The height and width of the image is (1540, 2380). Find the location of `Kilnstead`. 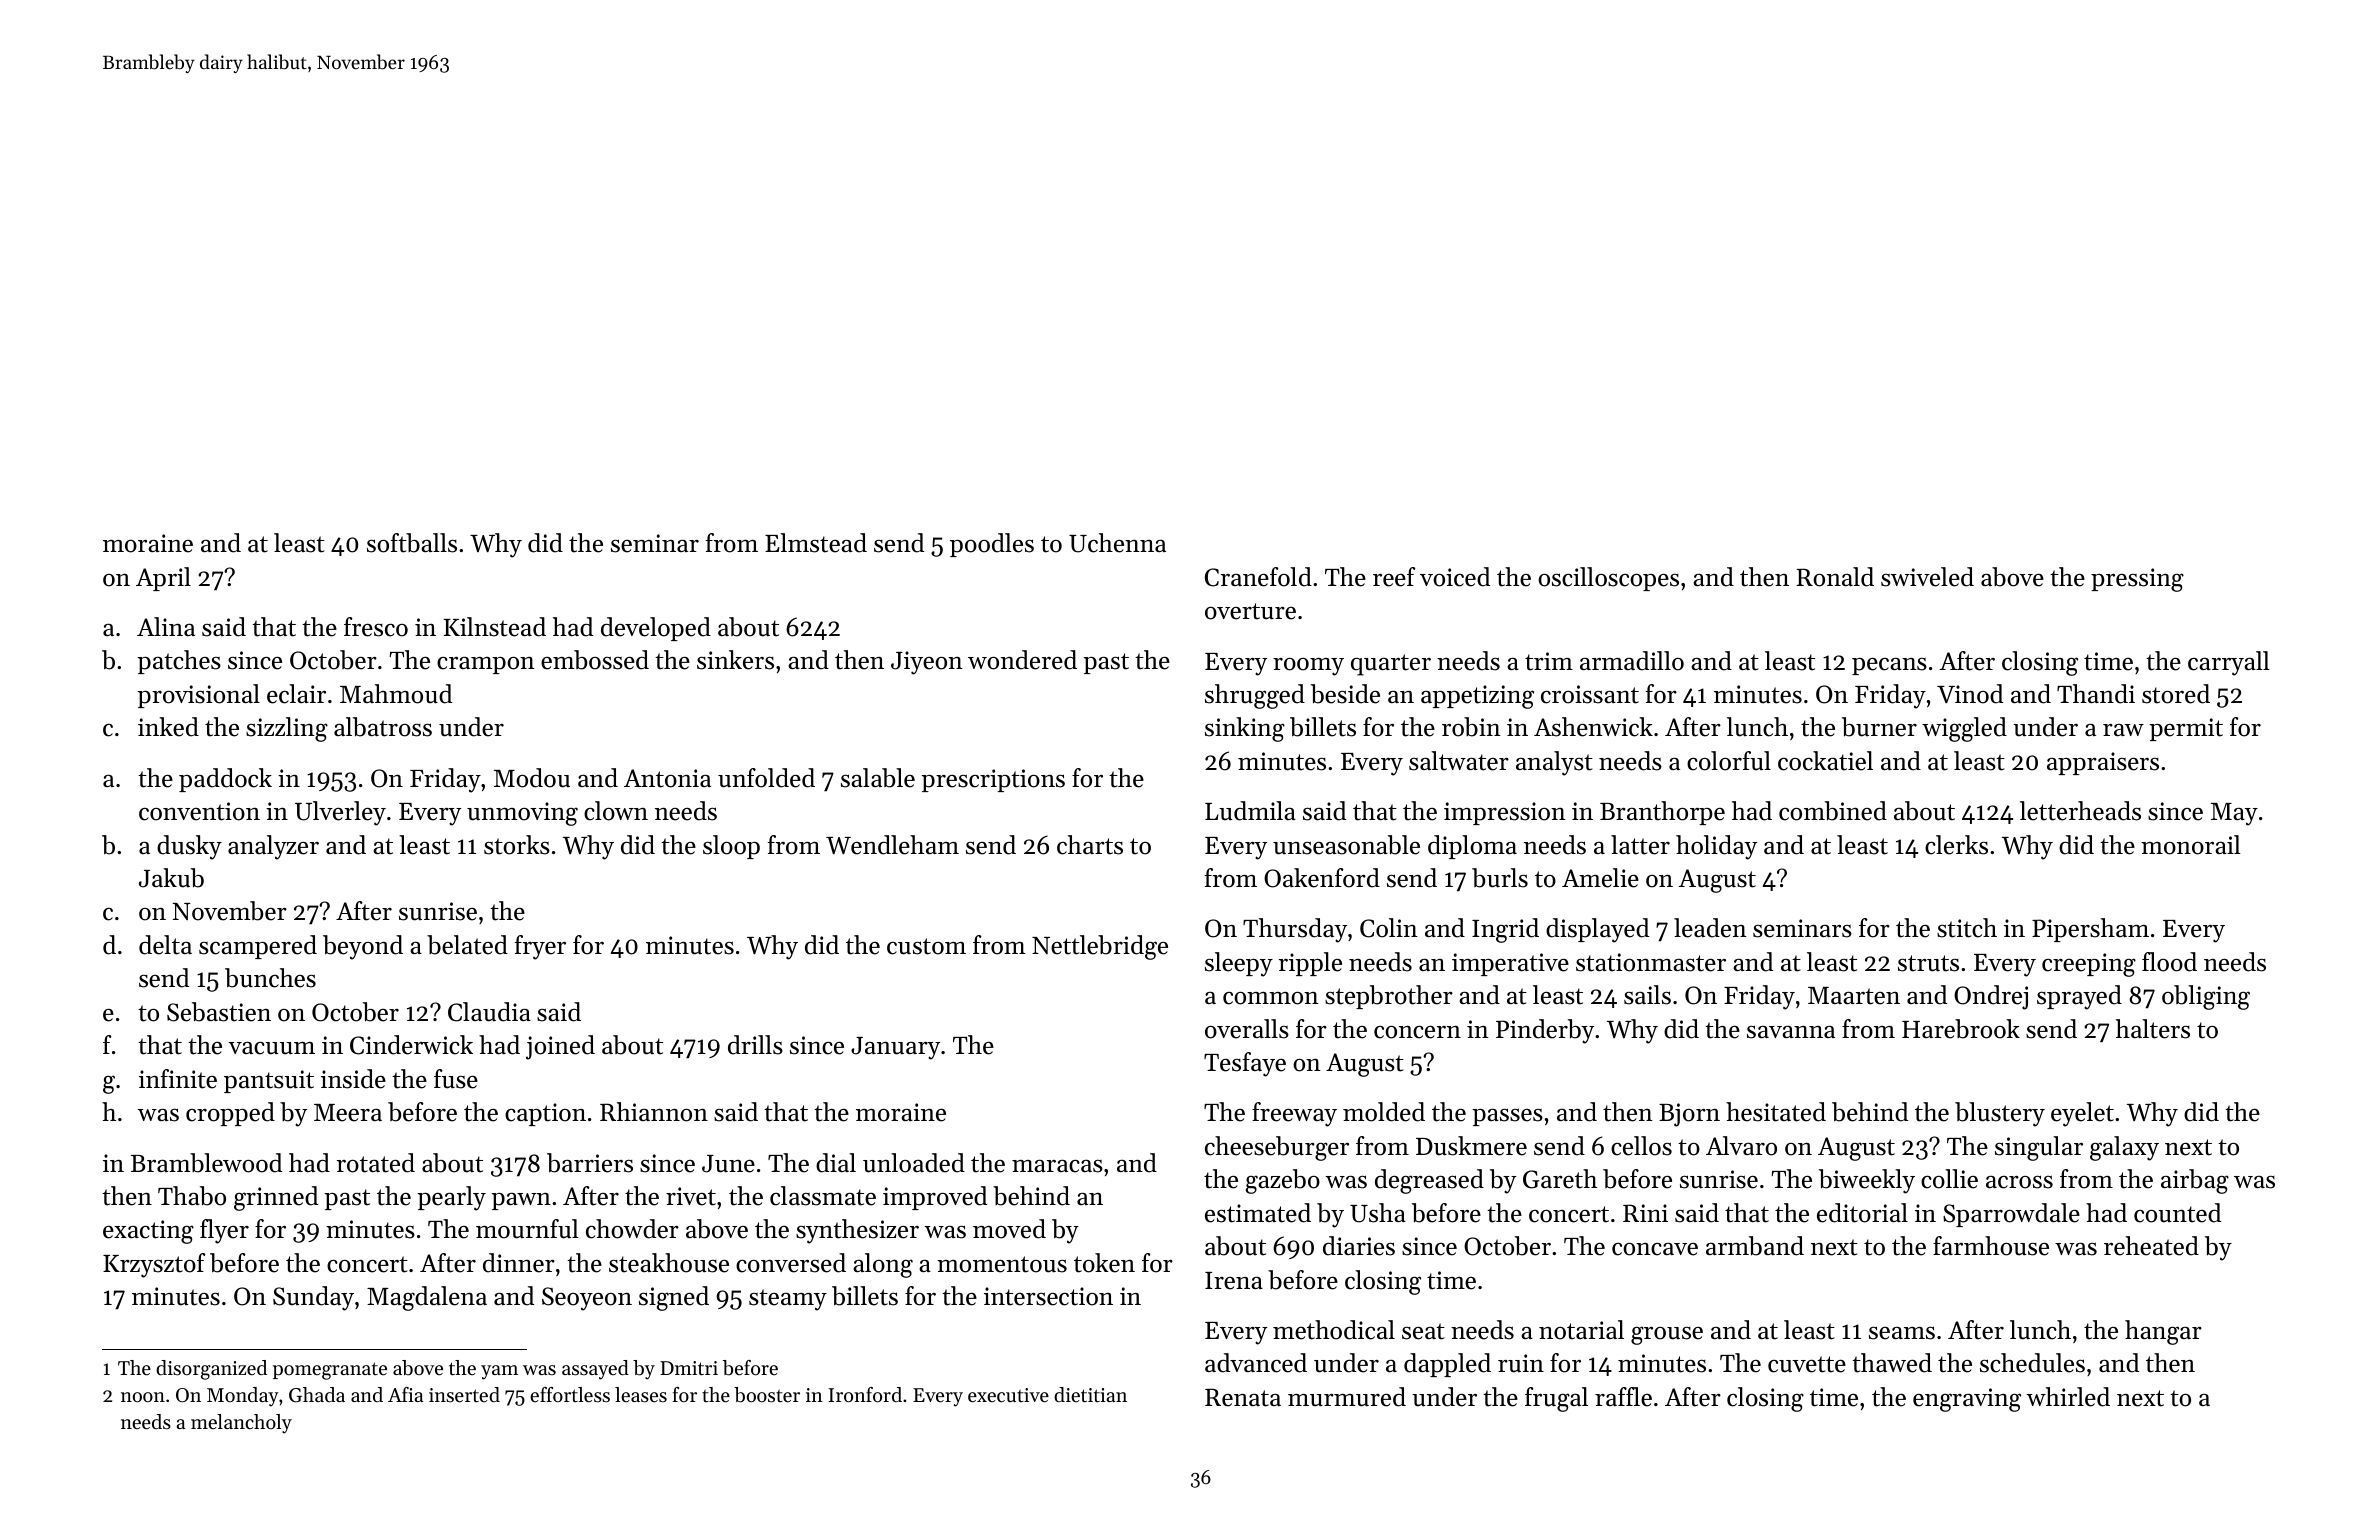

Kilnstead is located at coordinates (495, 627).
